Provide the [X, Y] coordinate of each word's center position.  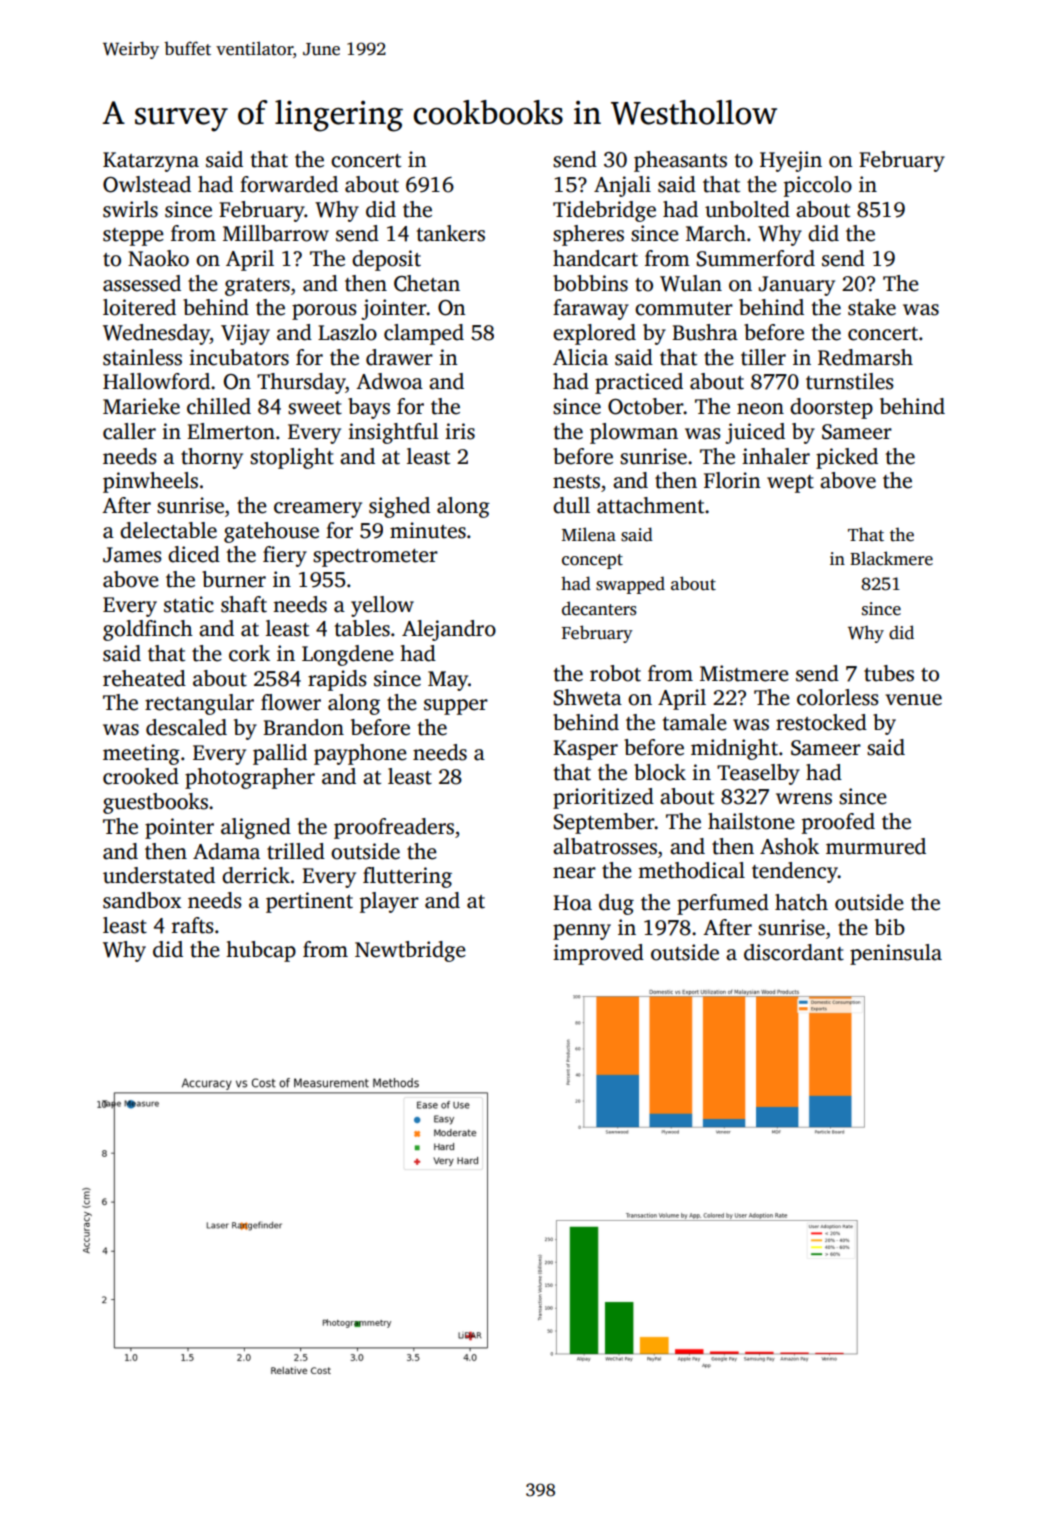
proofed [838, 823]
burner [234, 579]
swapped [630, 585]
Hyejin [791, 161]
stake [872, 307]
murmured [876, 846]
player [389, 902]
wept [790, 484]
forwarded [289, 184]
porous [324, 312]
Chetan [427, 283]
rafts [193, 925]
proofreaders [394, 828]
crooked [141, 776]
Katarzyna [151, 162]
